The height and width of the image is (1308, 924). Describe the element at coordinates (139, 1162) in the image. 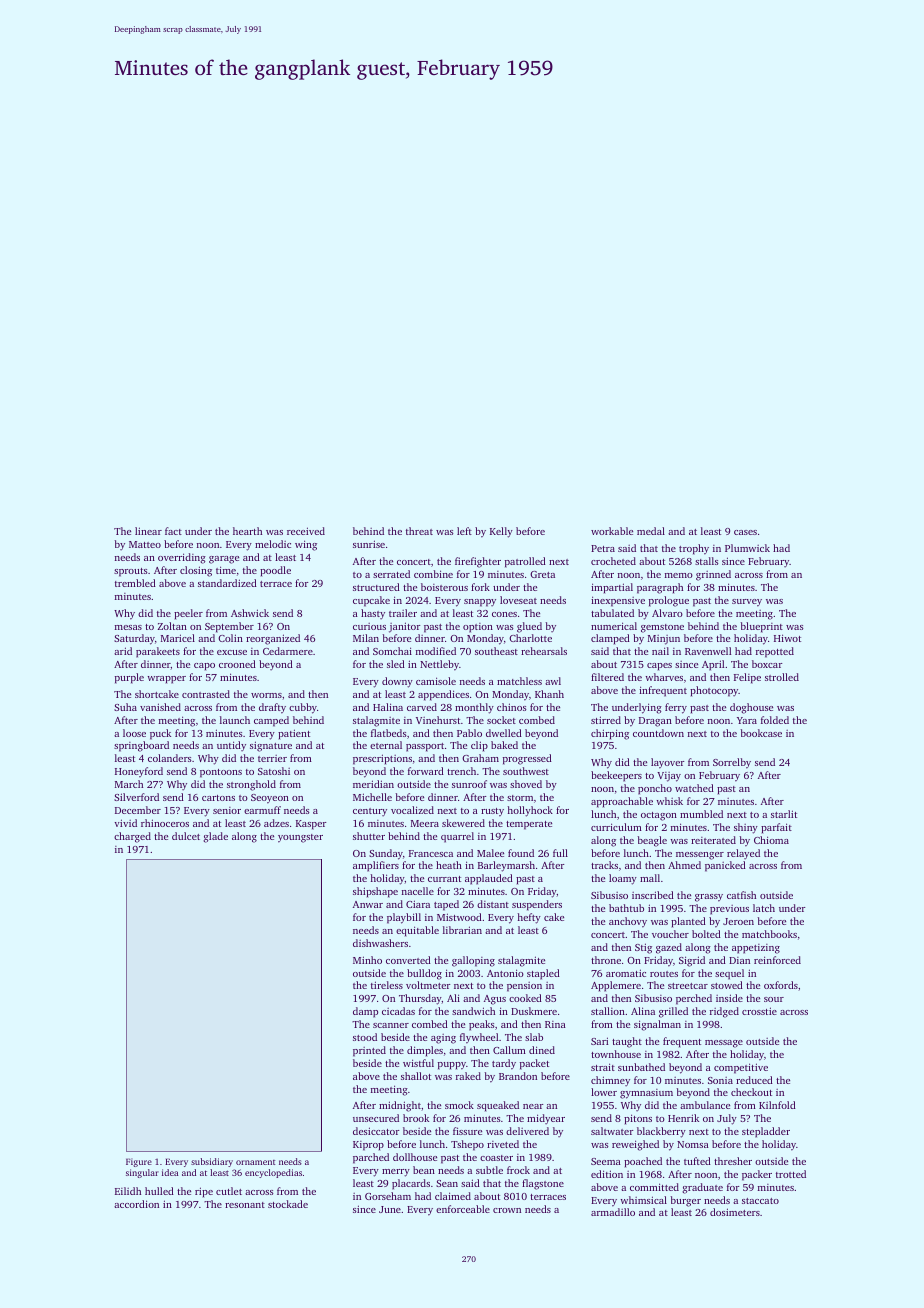

I see `Figure` at that location.
